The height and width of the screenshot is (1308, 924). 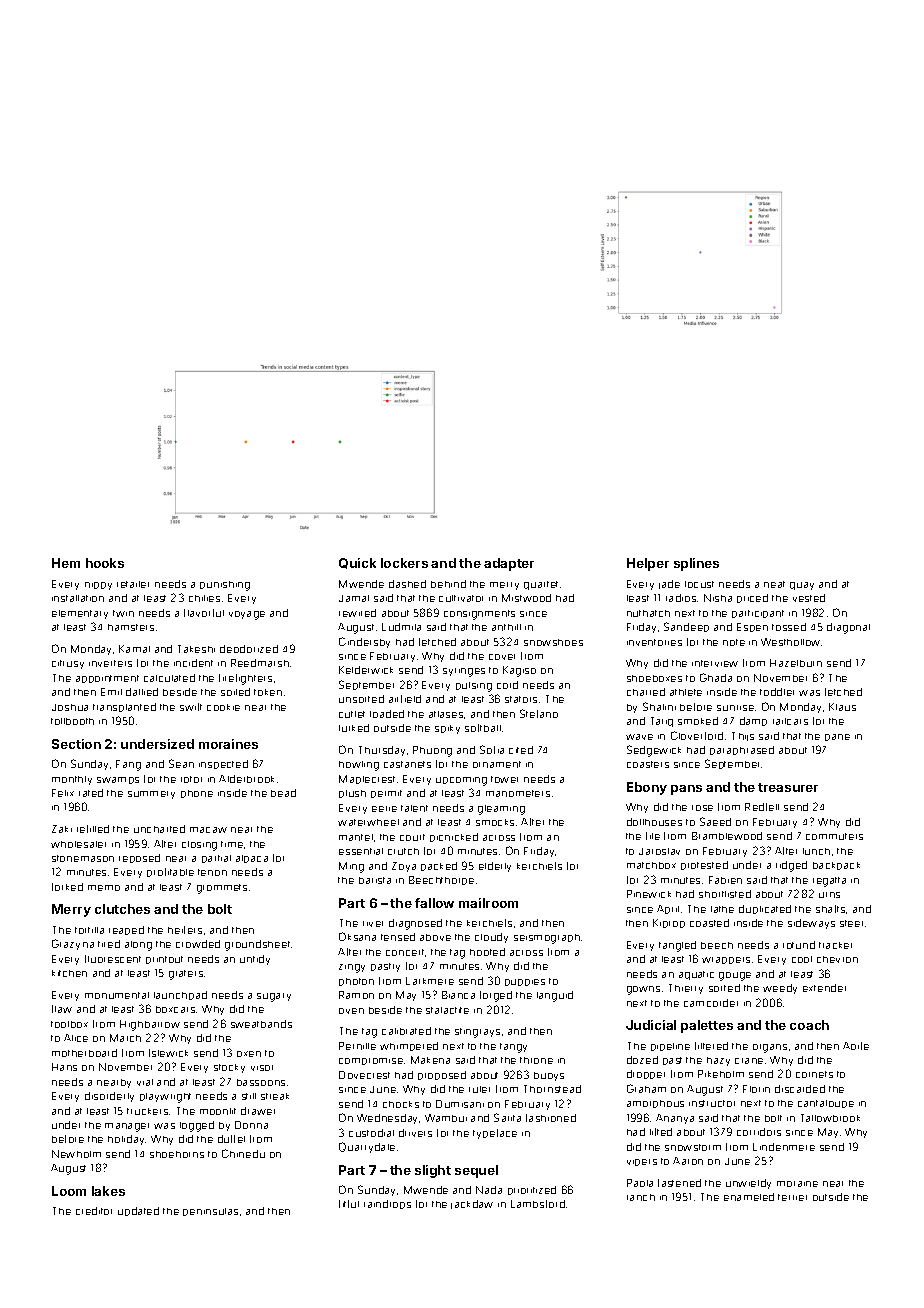 What do you see at coordinates (404, 563) in the screenshot?
I see `lockers` at bounding box center [404, 563].
